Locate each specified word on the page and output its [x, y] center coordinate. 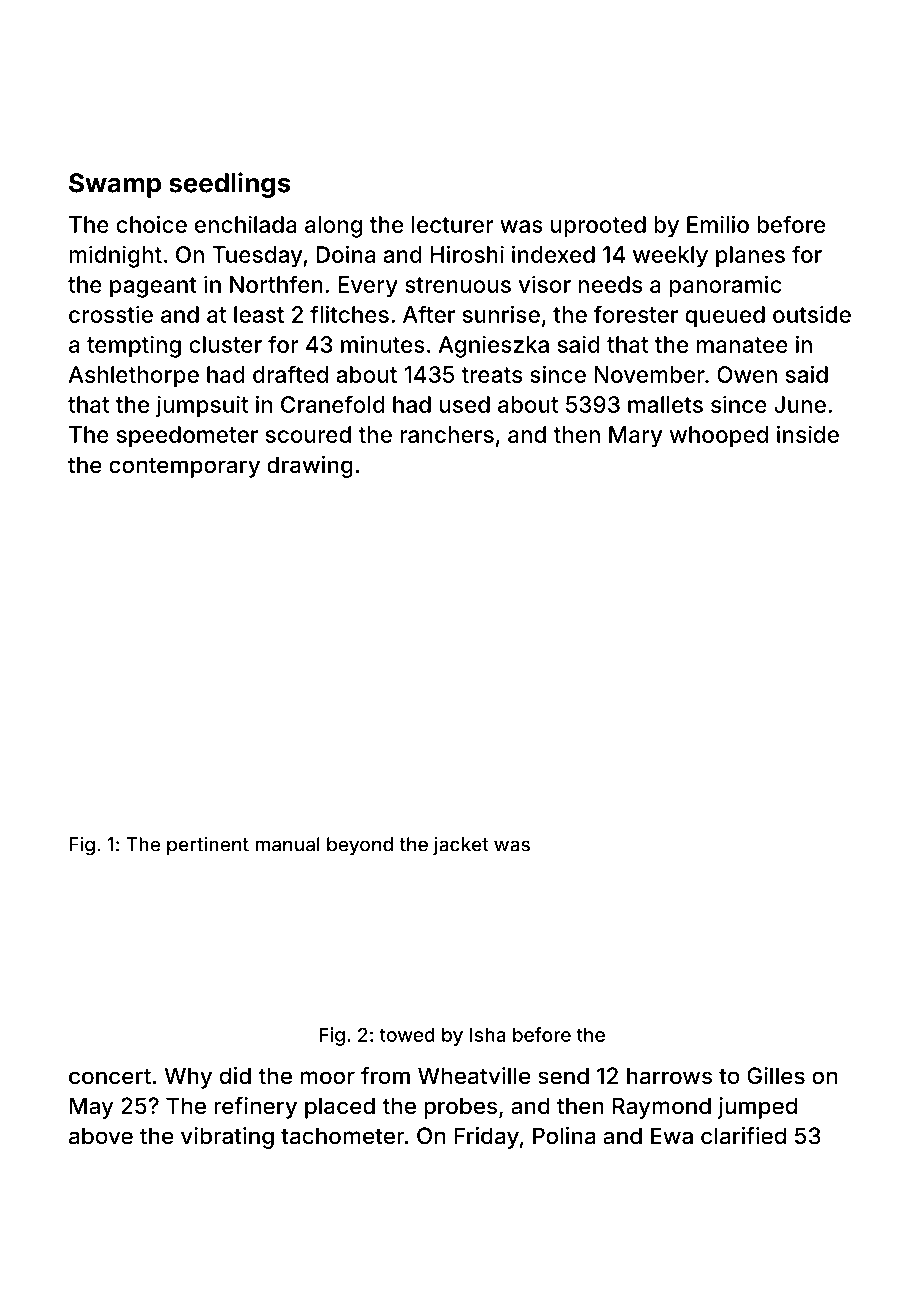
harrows [669, 1076]
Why [188, 1078]
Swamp [115, 185]
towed [407, 1035]
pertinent [208, 846]
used [465, 404]
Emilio [718, 224]
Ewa [672, 1136]
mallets [665, 404]
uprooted [598, 227]
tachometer [343, 1136]
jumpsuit [202, 406]
